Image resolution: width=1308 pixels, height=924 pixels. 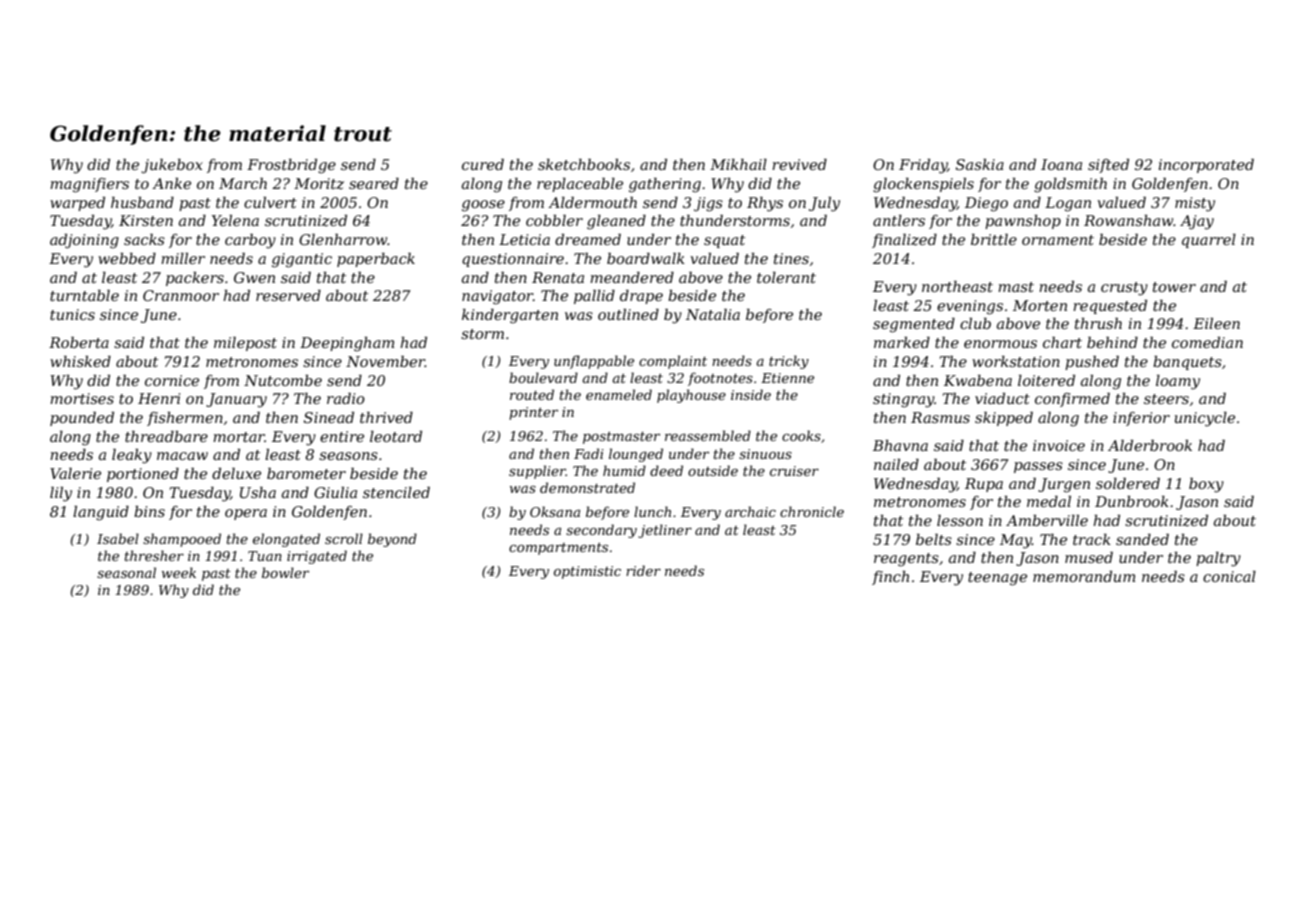 What do you see at coordinates (1129, 220) in the document?
I see `Rowanshaw` at bounding box center [1129, 220].
